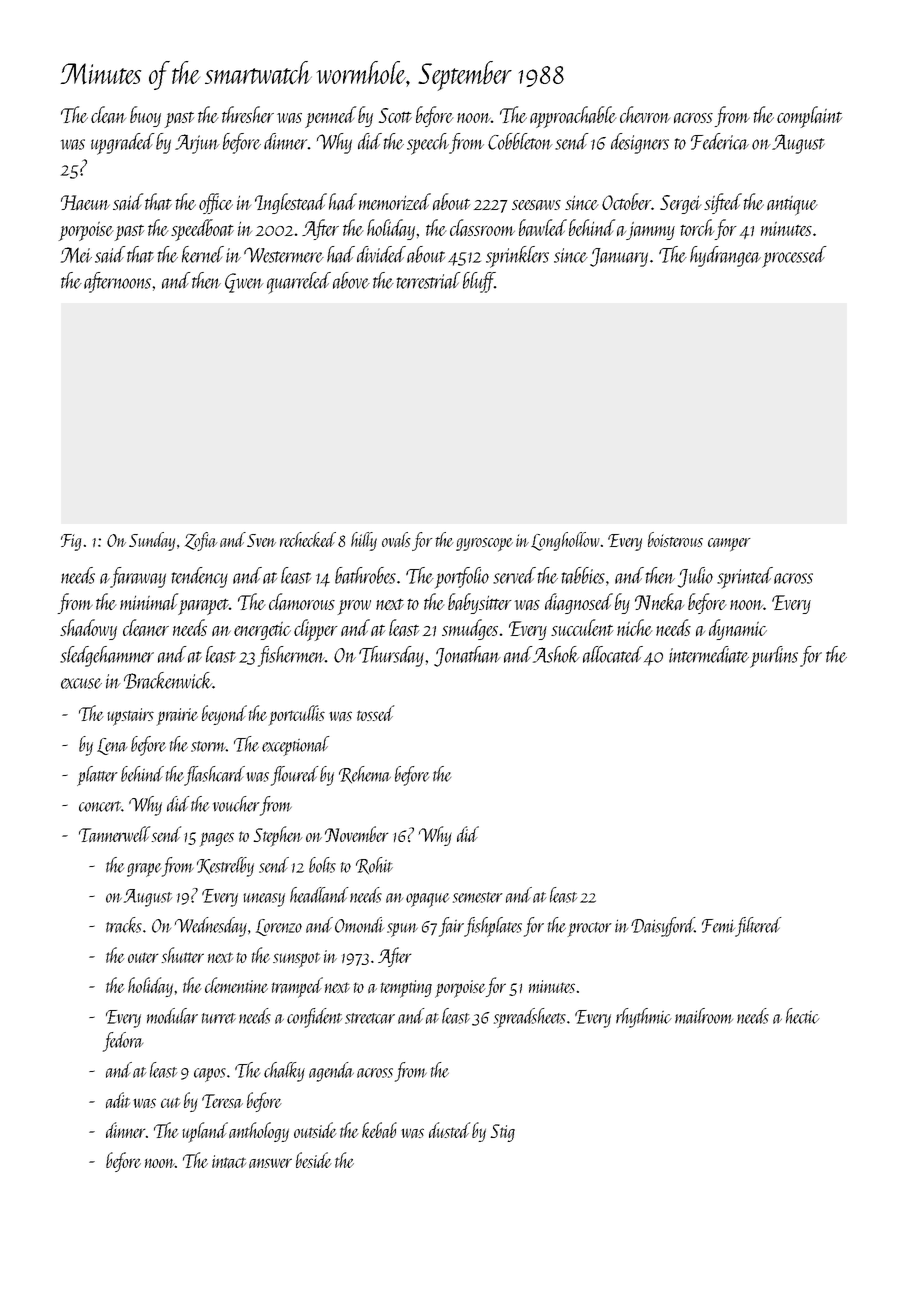 The height and width of the image is (1316, 908). What do you see at coordinates (201, 541) in the image?
I see `Zofia` at bounding box center [201, 541].
